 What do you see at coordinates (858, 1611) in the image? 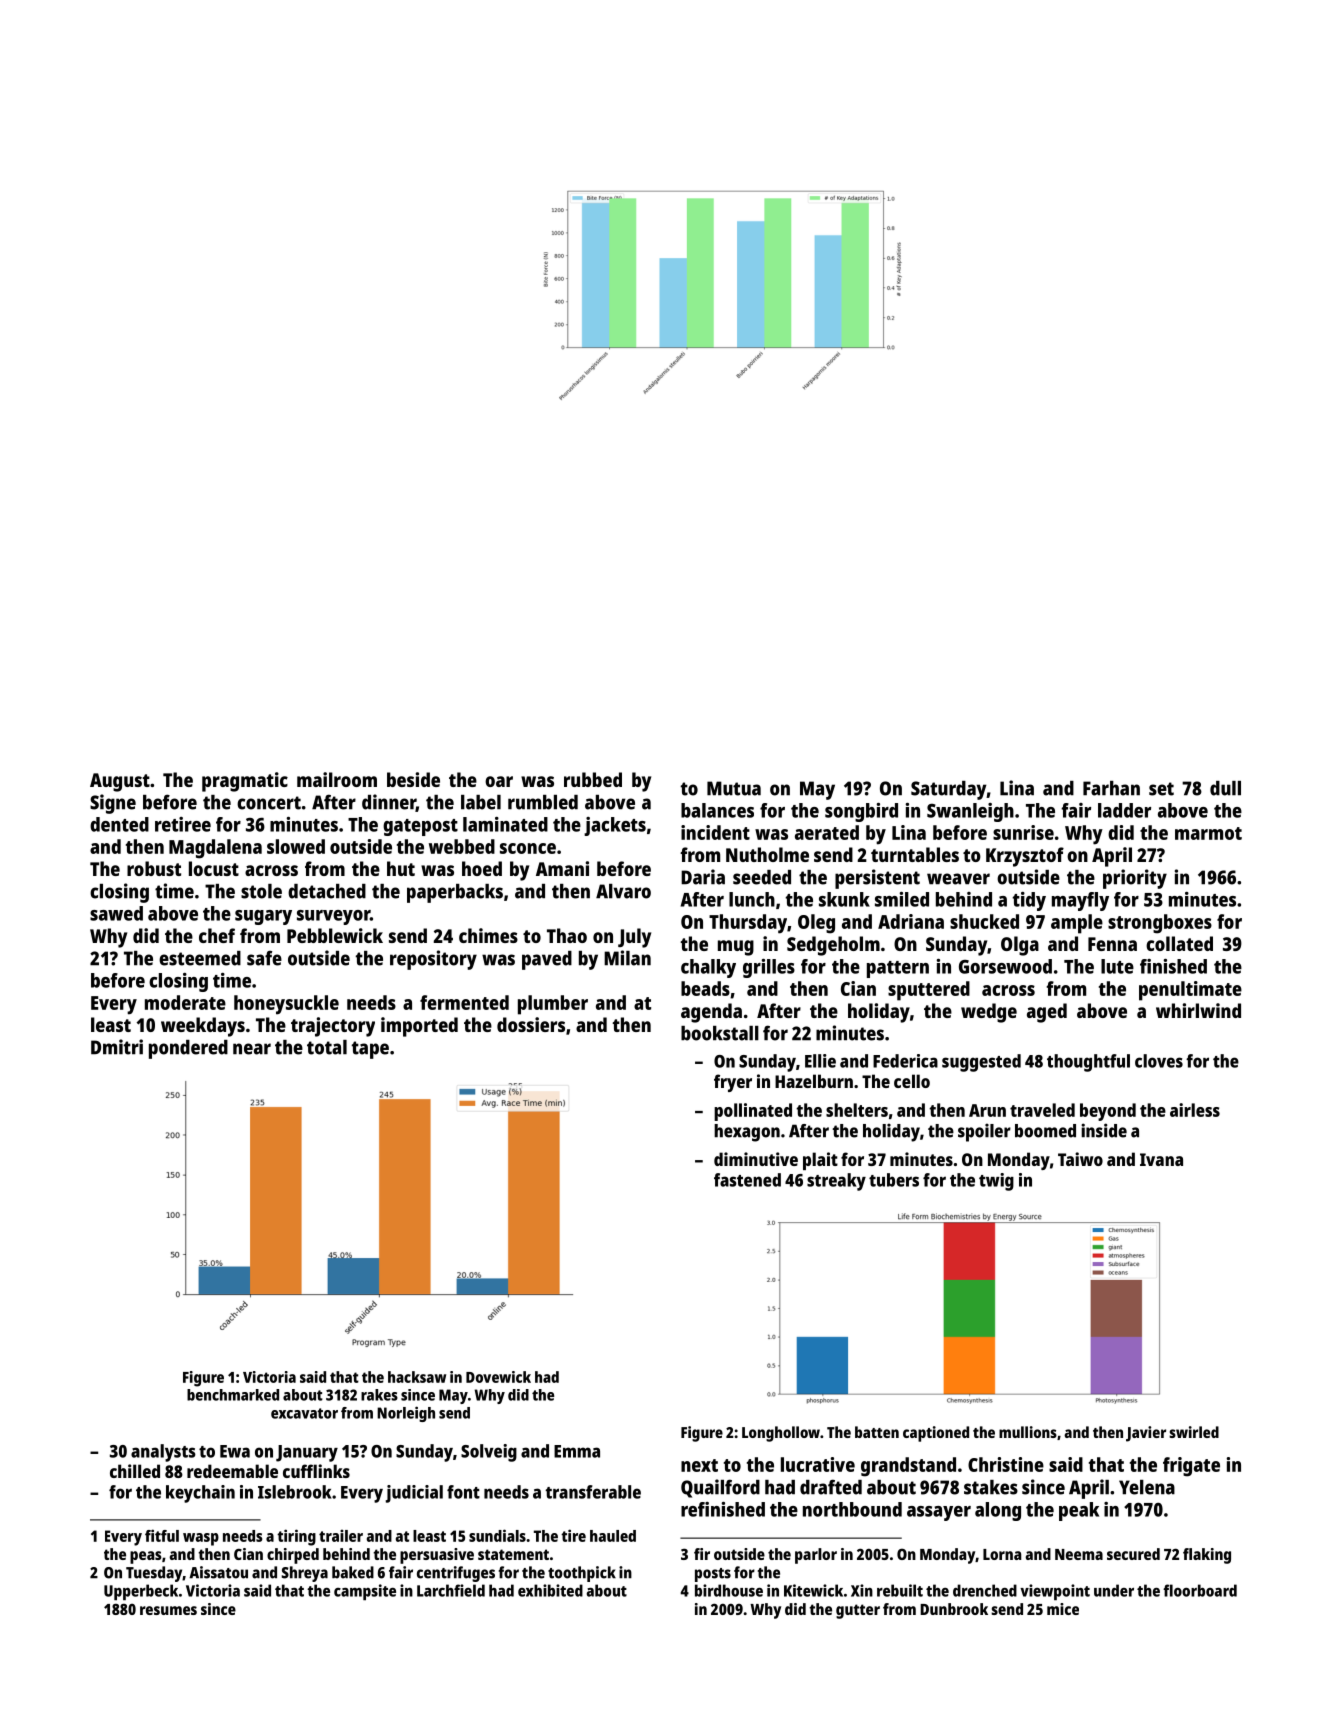
I see `gutter` at bounding box center [858, 1611].
